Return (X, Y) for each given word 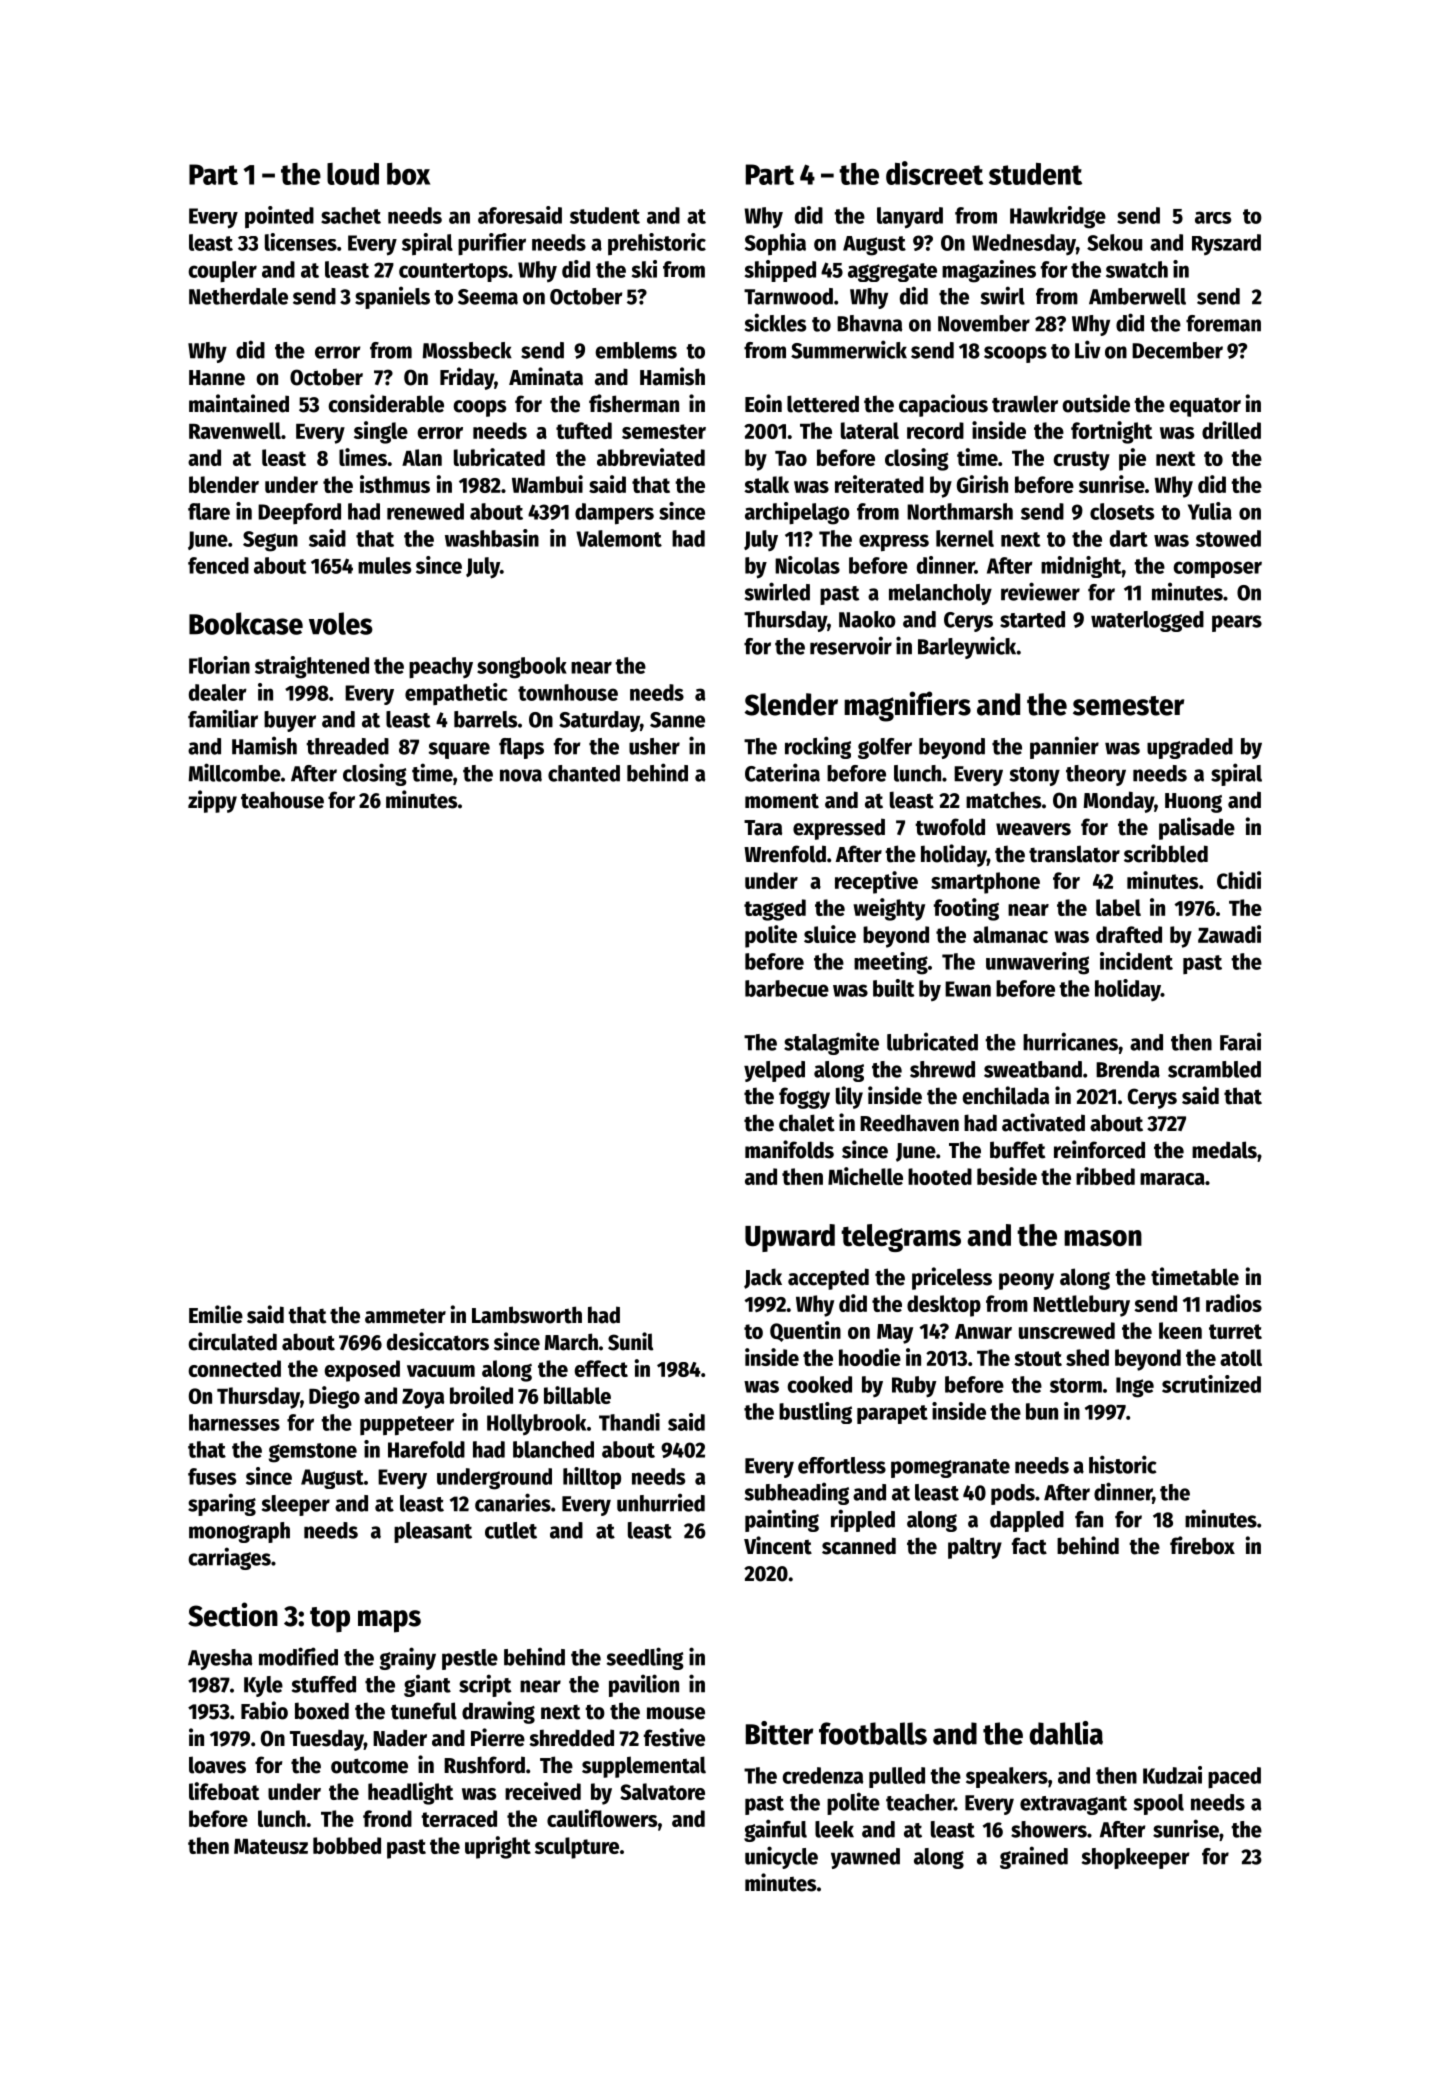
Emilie (216, 1314)
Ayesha (220, 1659)
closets (1122, 511)
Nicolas (807, 565)
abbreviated (651, 457)
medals (1224, 1150)
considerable (386, 403)
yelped (774, 1071)
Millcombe (234, 772)
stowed (1228, 538)
